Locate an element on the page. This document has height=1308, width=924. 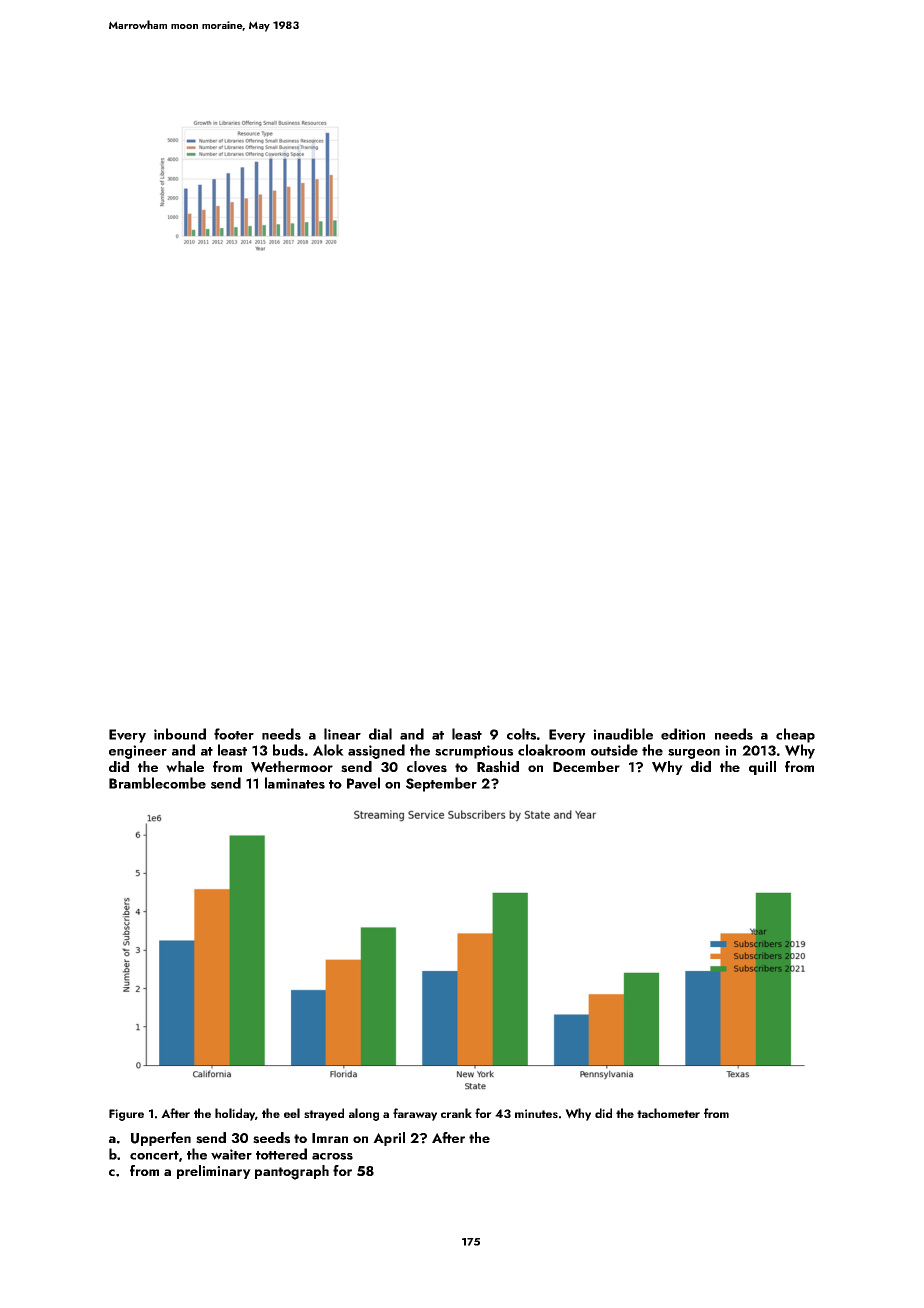
Pavel is located at coordinates (363, 783).
